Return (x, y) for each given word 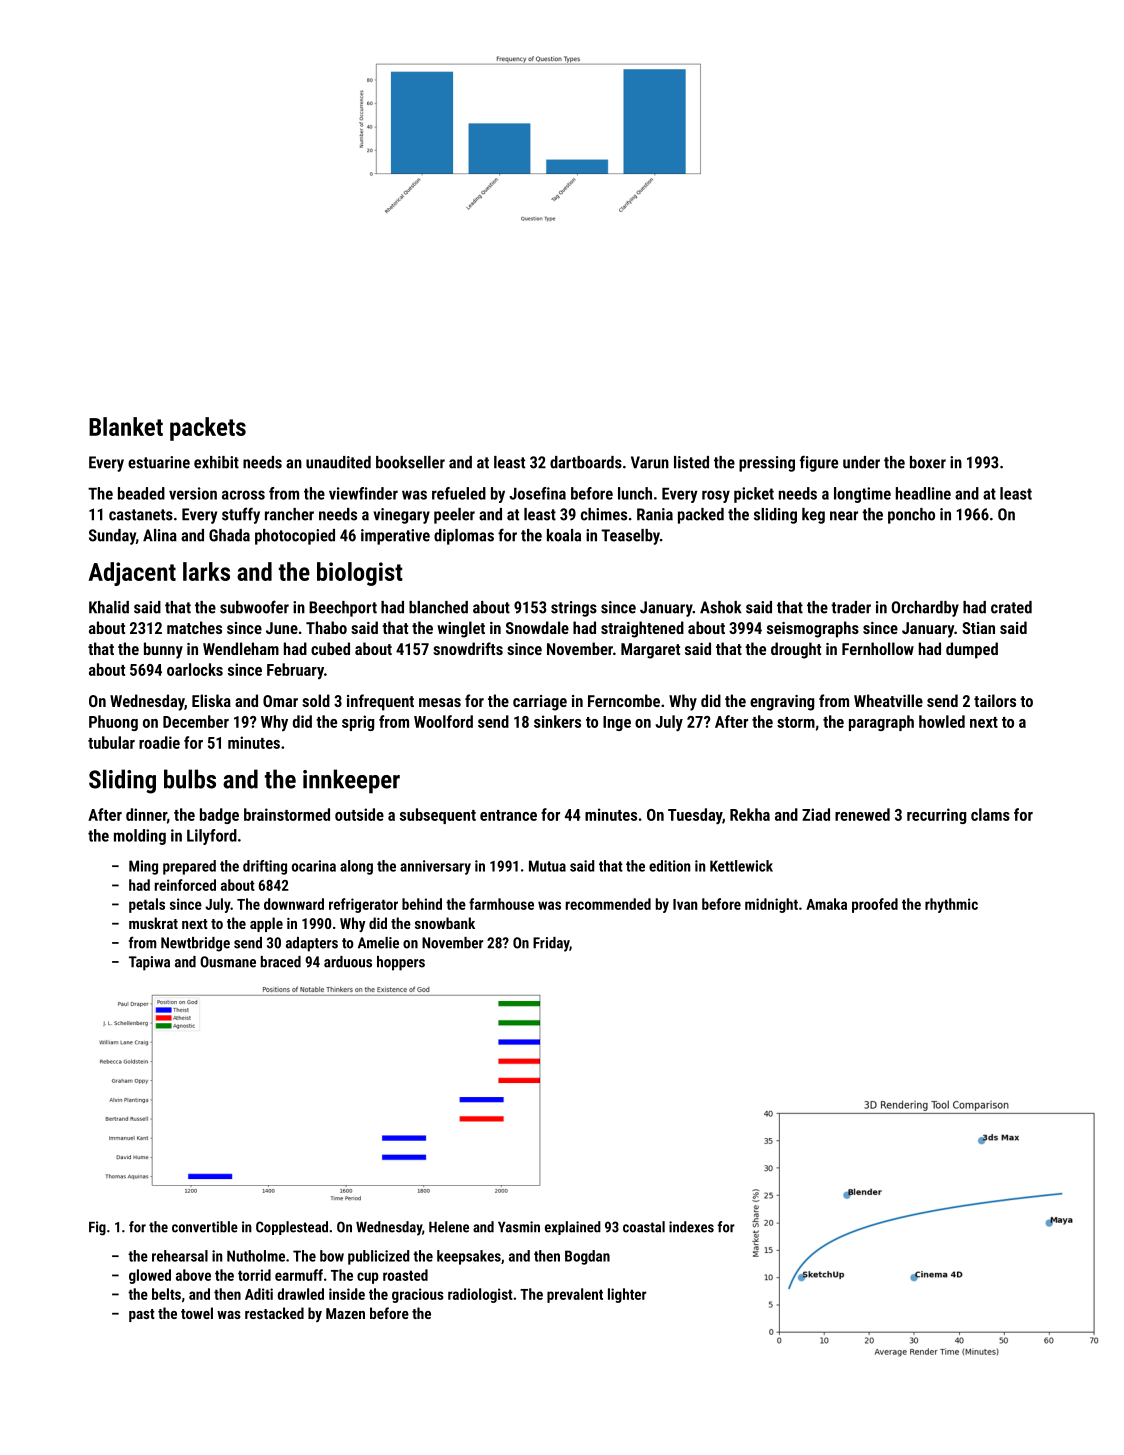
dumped (972, 650)
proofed (875, 905)
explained (573, 1228)
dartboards (586, 462)
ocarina (314, 866)
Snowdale (537, 627)
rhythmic (951, 905)
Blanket (126, 426)
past (142, 1315)
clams (990, 814)
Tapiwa (149, 963)
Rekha (750, 814)
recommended (608, 904)
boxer (928, 462)
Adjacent (132, 574)
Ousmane (228, 962)
